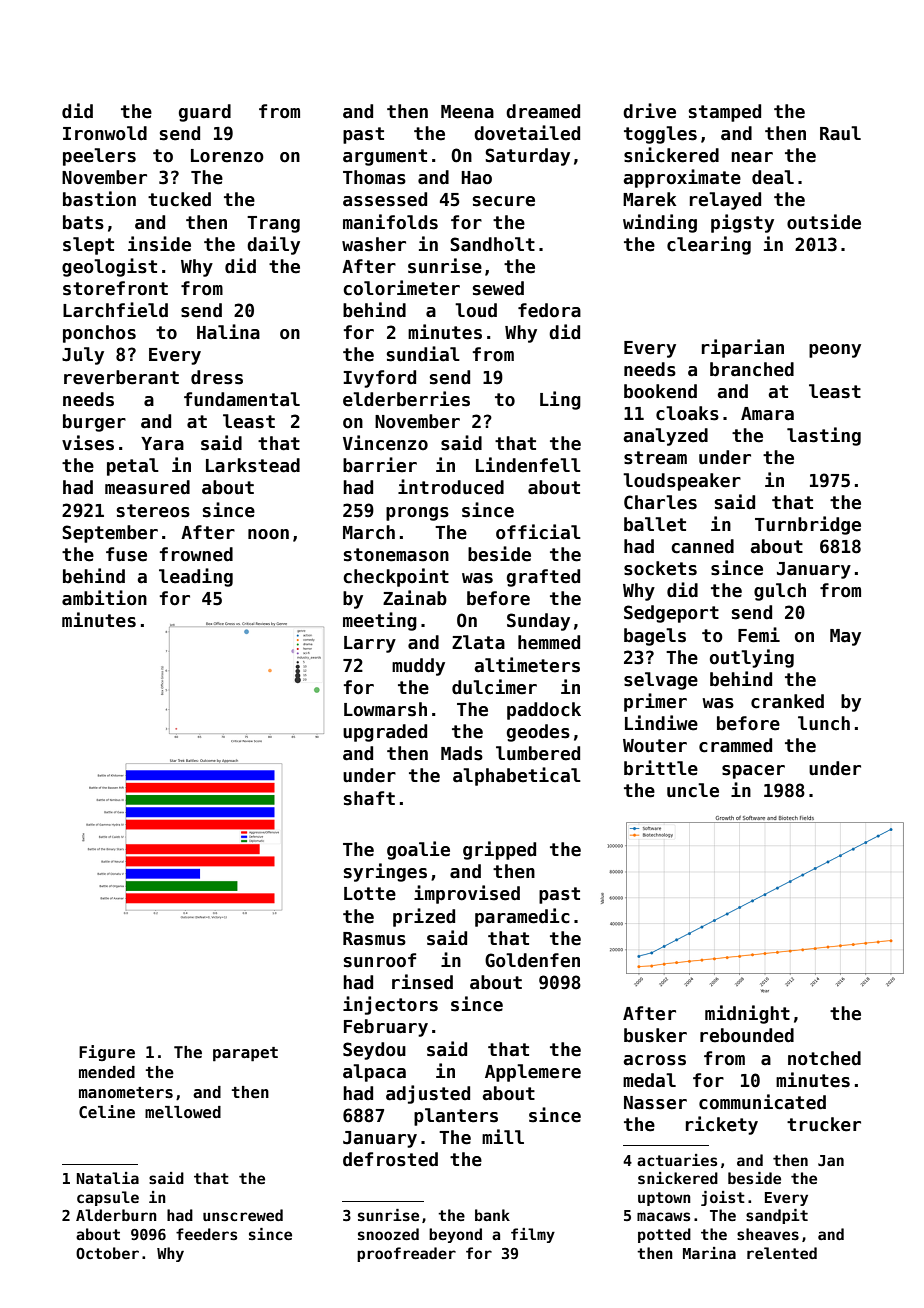 The image size is (924, 1308). Describe the element at coordinates (467, 112) in the image. I see `Meena` at that location.
